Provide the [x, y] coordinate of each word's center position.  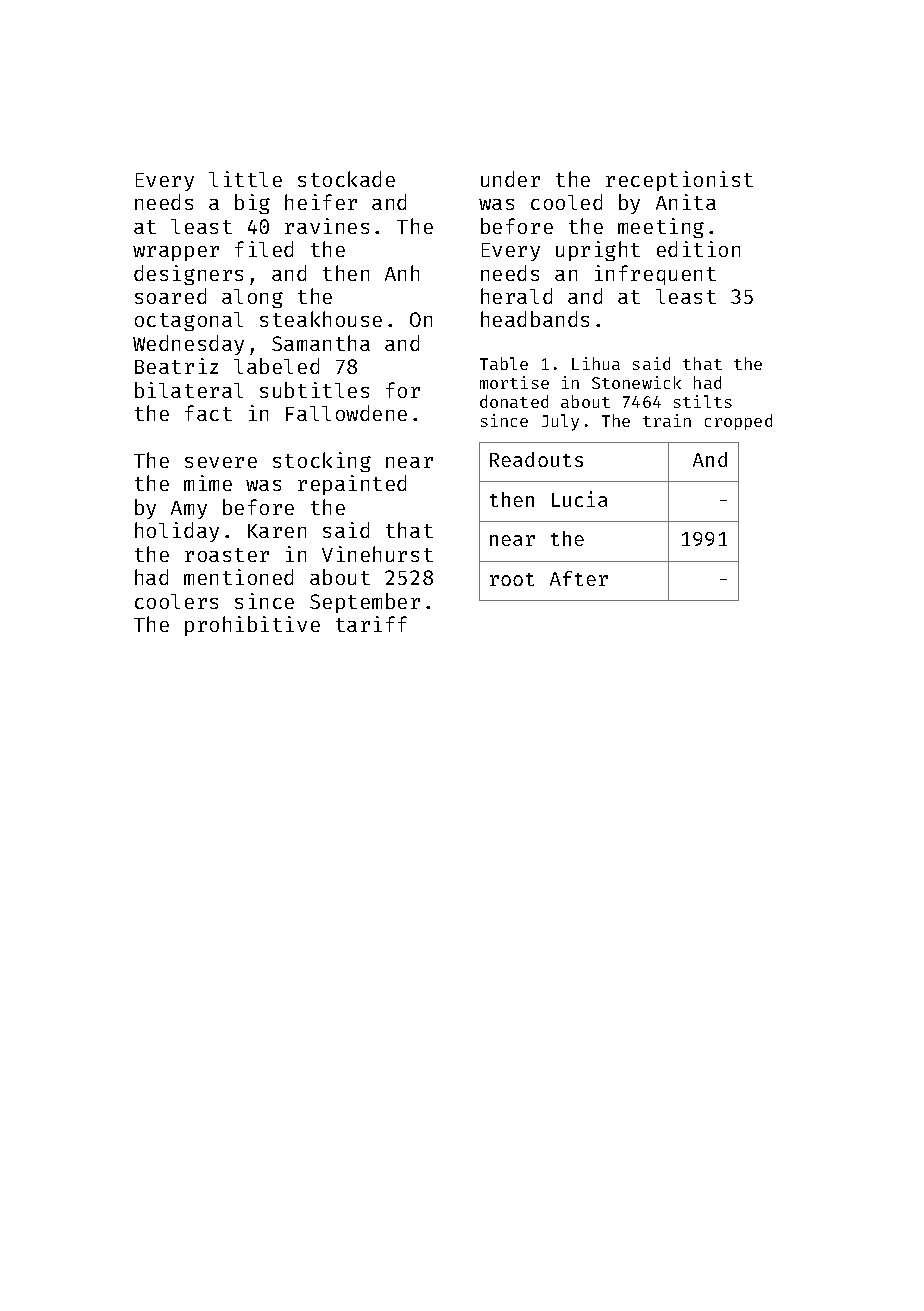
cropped [738, 422]
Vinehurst [377, 554]
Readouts [536, 459]
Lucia [579, 499]
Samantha [321, 343]
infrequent [655, 275]
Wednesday [188, 345]
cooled [566, 202]
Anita [686, 202]
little [245, 179]
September [365, 603]
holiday [177, 532]
